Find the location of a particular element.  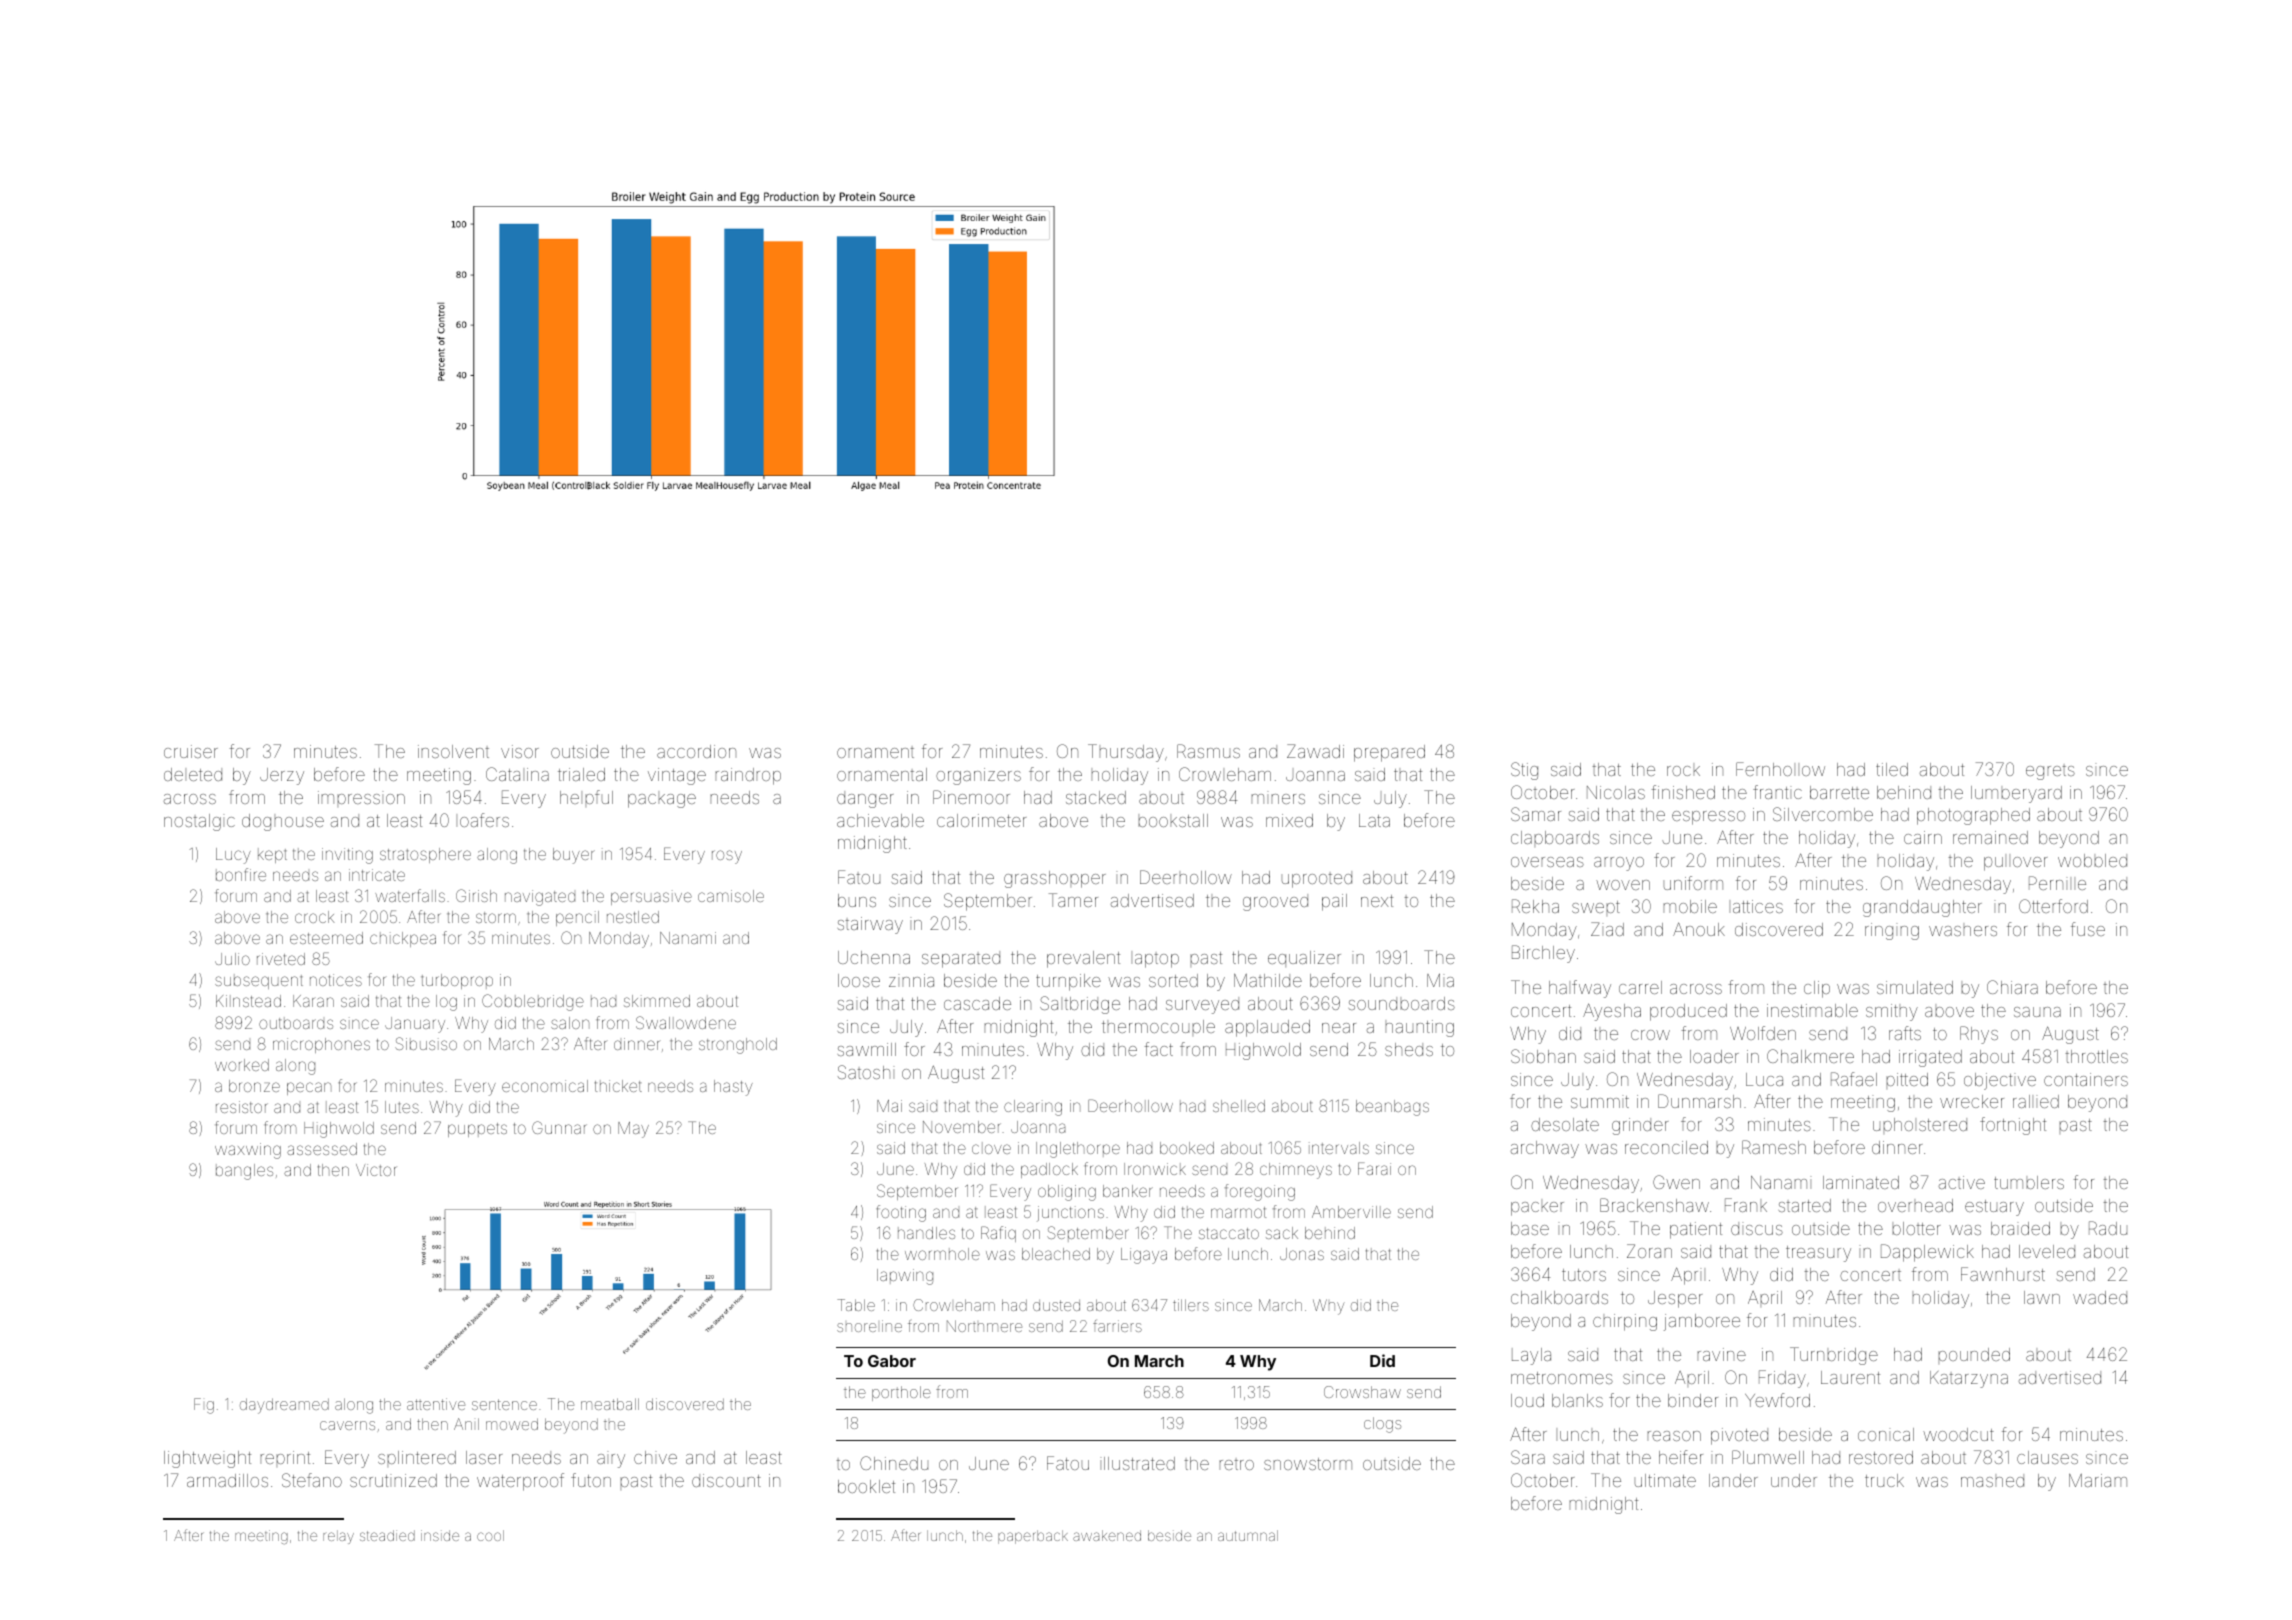

Rekha is located at coordinates (1535, 906).
